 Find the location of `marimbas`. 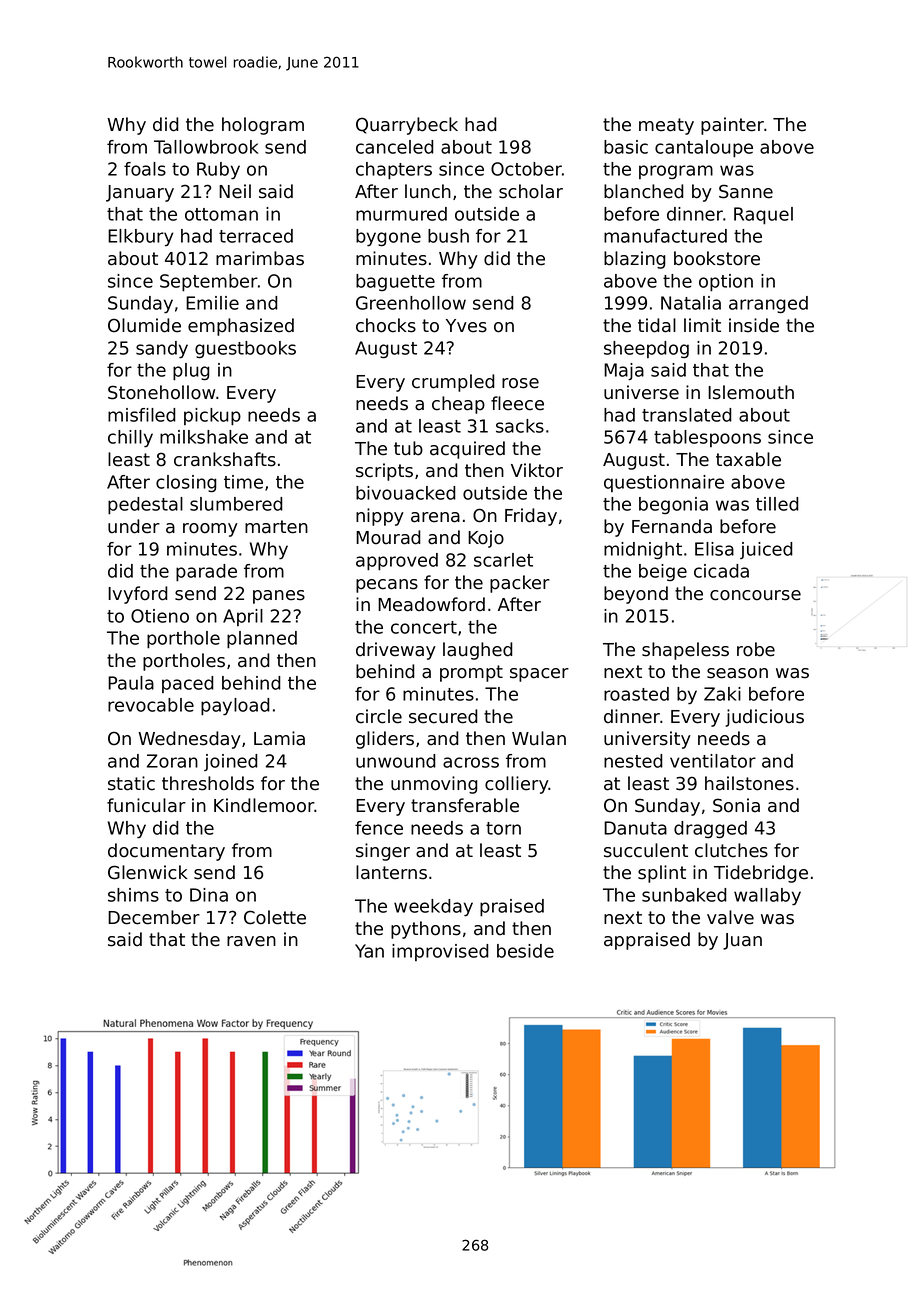

marimbas is located at coordinates (260, 258).
